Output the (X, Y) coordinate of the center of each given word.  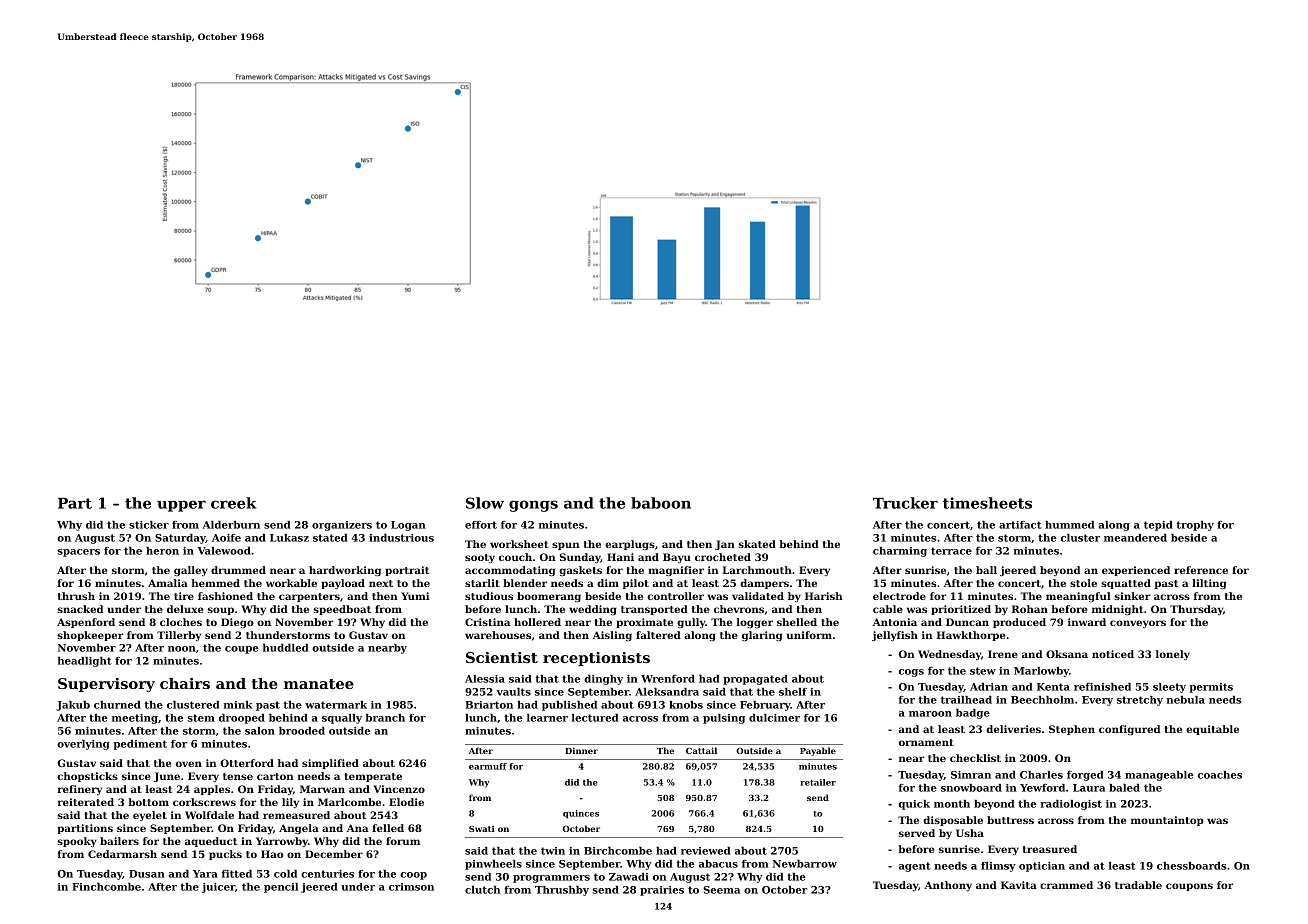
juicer (218, 888)
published (569, 706)
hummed (1069, 525)
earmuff (488, 766)
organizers (342, 526)
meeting (135, 719)
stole (1083, 583)
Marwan (322, 789)
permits (1211, 688)
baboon (661, 503)
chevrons (739, 609)
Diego (237, 623)
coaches (1220, 775)
